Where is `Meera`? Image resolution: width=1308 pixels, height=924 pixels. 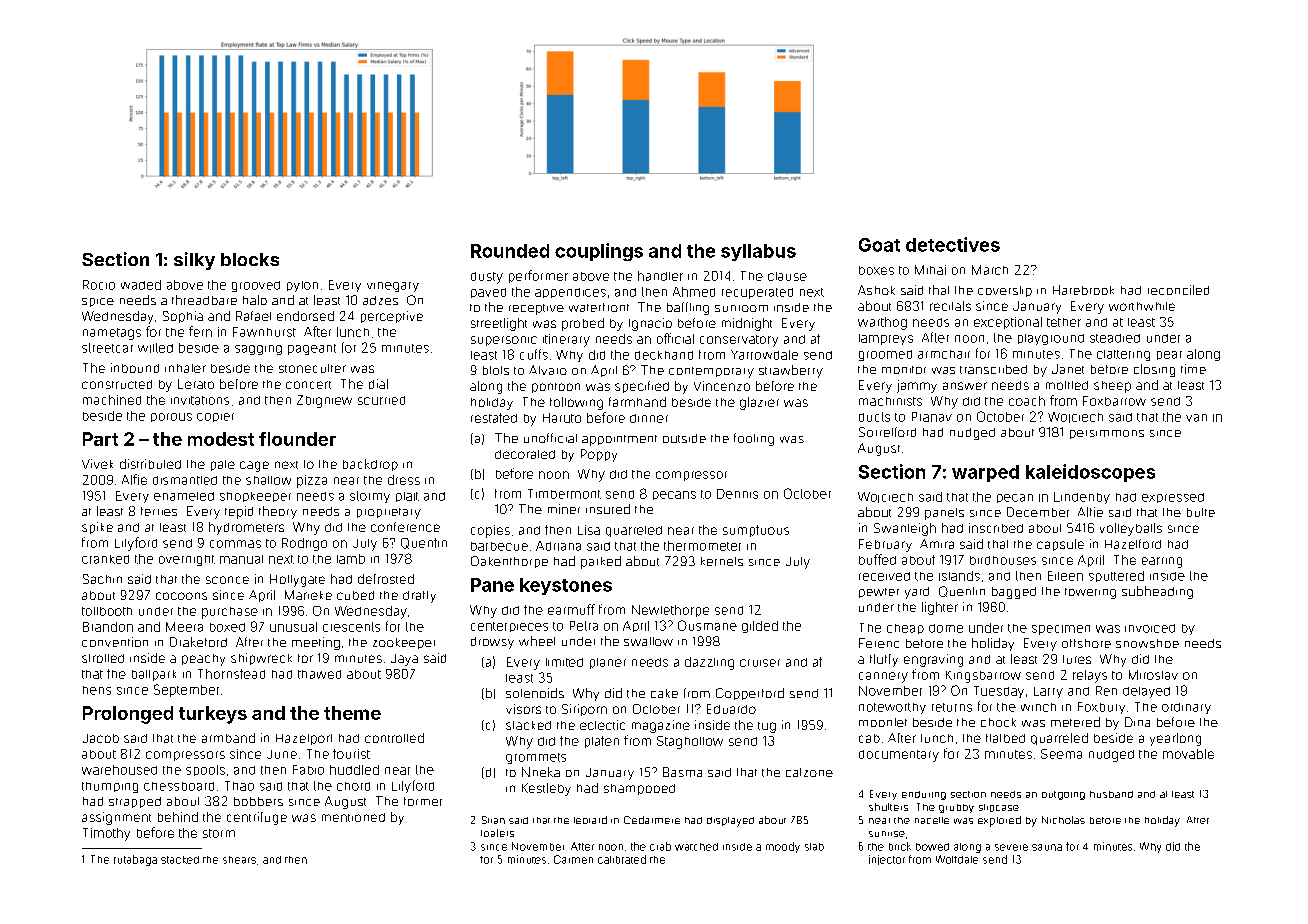 Meera is located at coordinates (184, 627).
